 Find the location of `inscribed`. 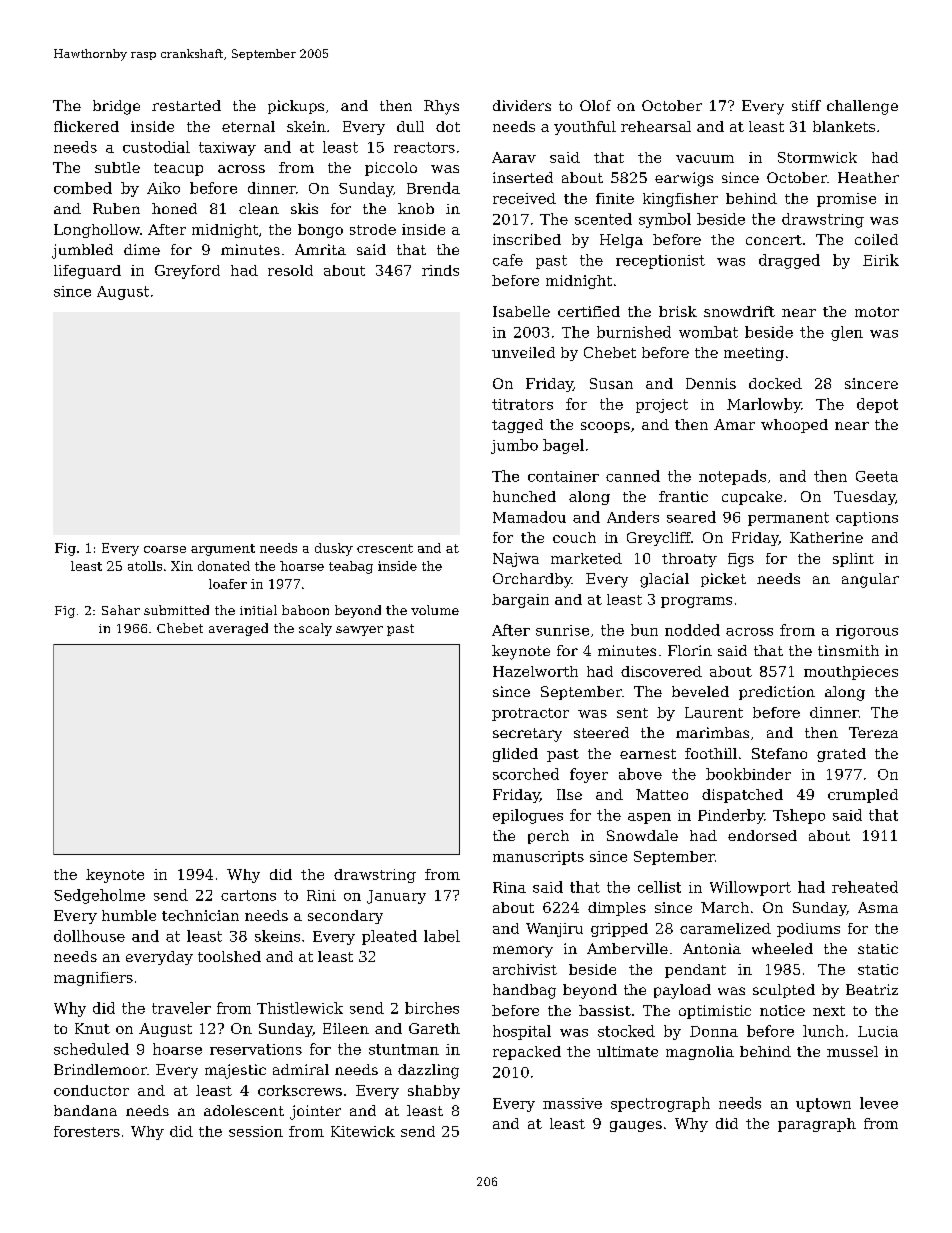

inscribed is located at coordinates (527, 239).
